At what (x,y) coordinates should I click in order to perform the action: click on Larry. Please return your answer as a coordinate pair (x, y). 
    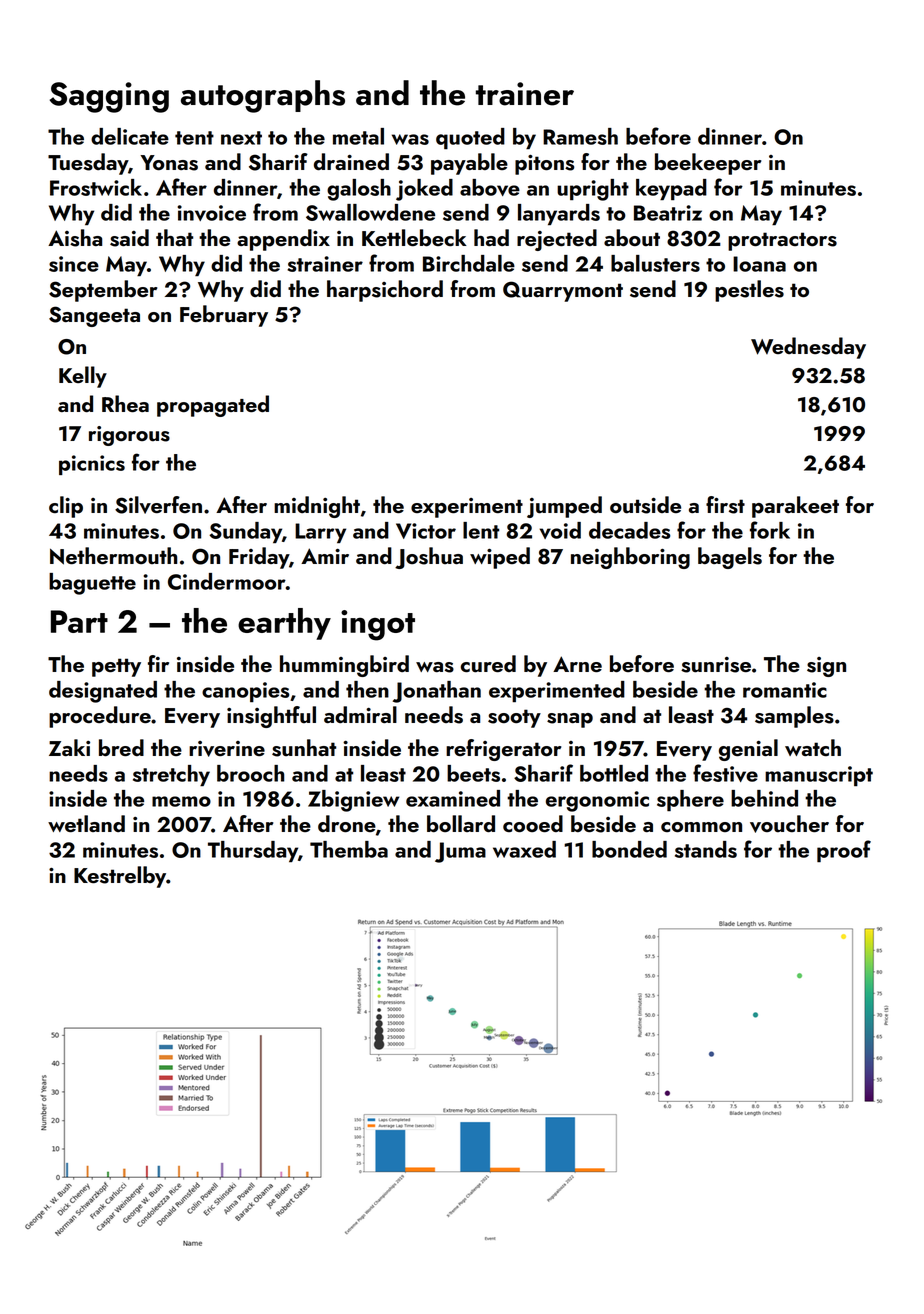
    Looking at the image, I should click on (320, 533).
